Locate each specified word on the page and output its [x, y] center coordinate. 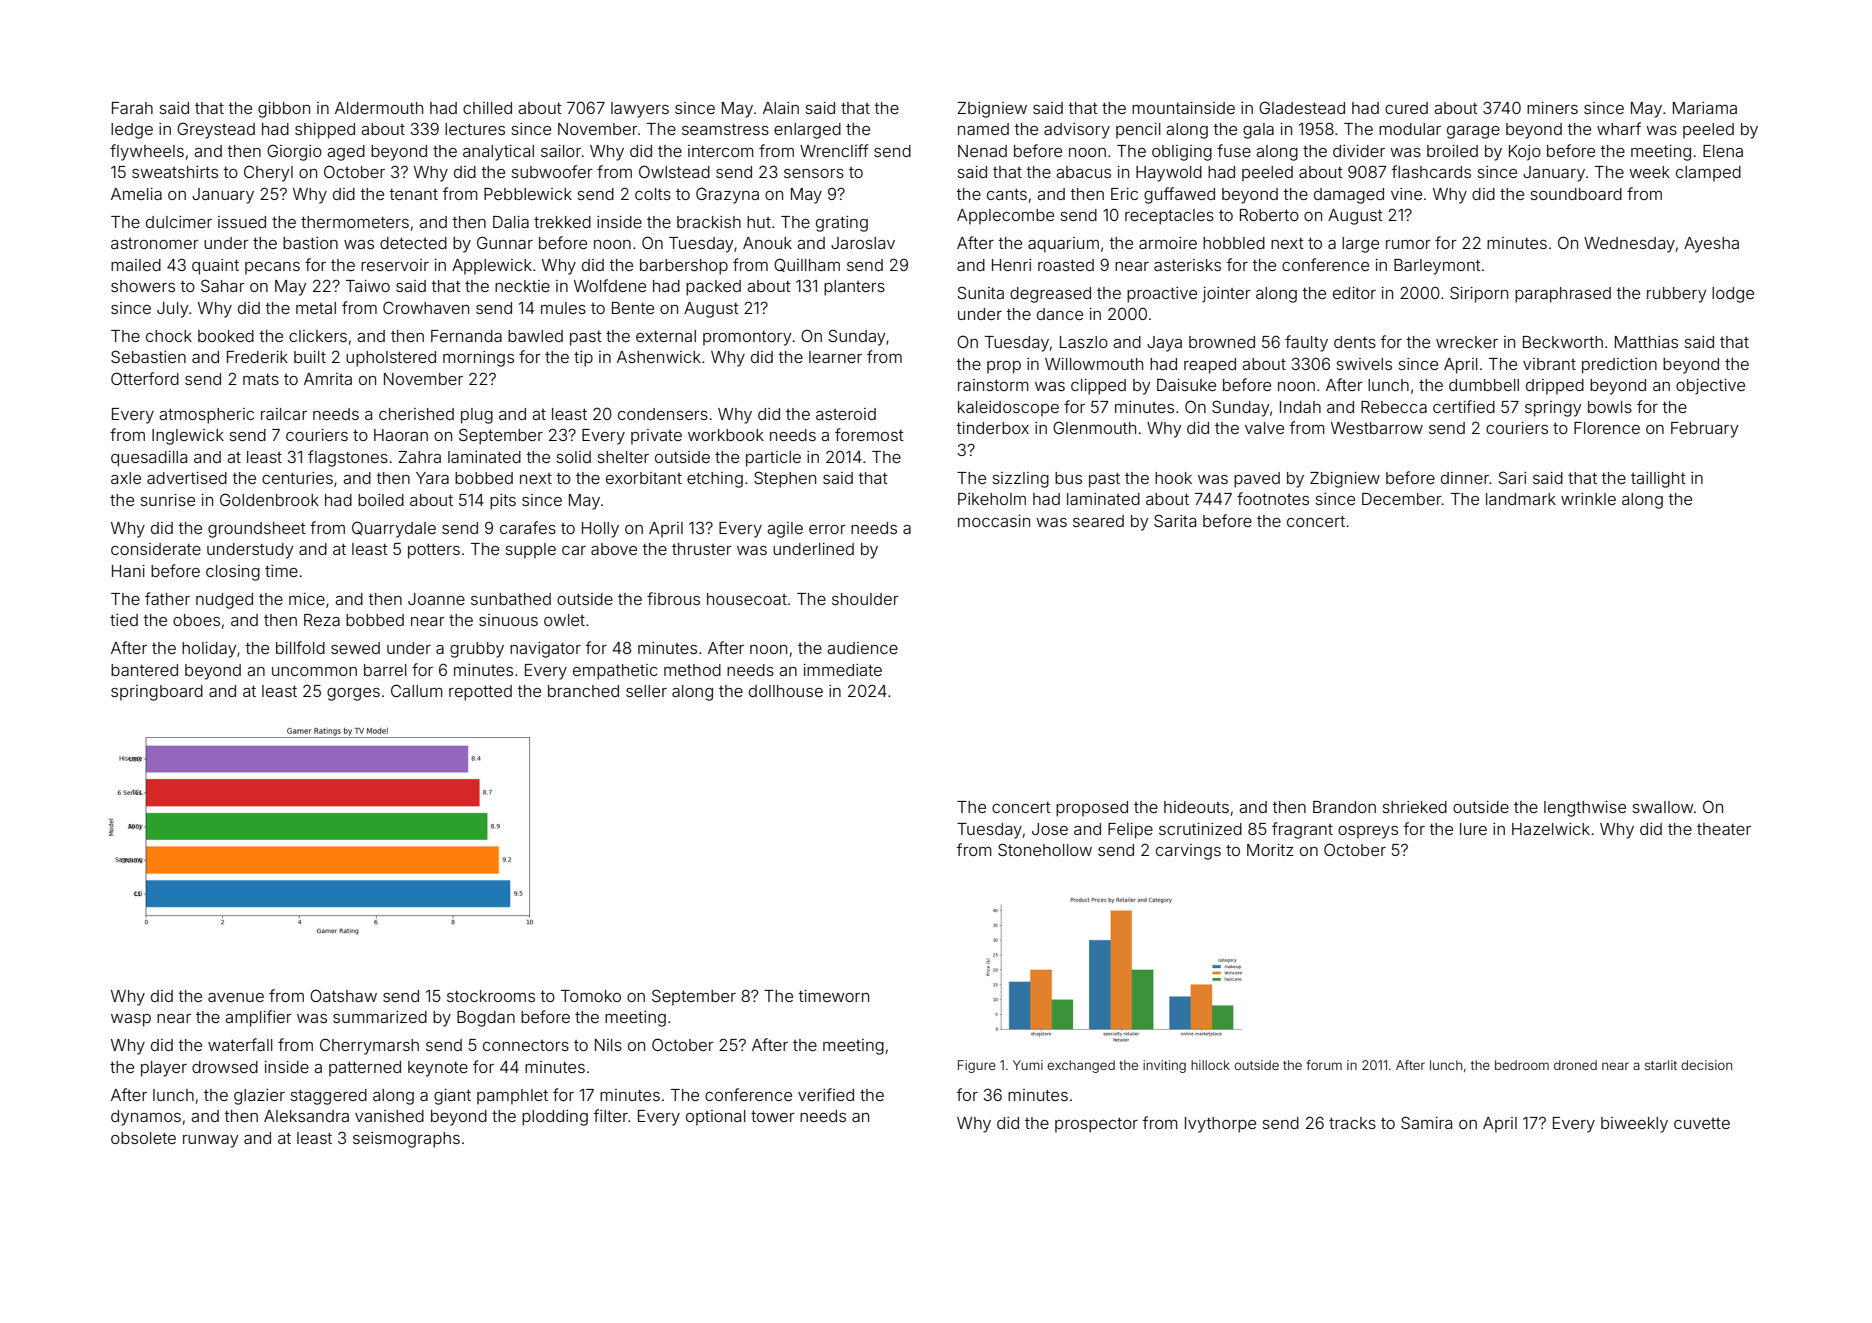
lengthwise [1585, 809]
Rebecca [1394, 407]
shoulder [865, 599]
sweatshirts [175, 172]
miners [1552, 108]
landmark [1521, 499]
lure [1473, 829]
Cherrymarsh [369, 1046]
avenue [236, 997]
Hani [128, 571]
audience [862, 648]
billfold [300, 647]
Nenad [982, 151]
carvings [1188, 852]
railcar [284, 414]
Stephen [785, 479]
